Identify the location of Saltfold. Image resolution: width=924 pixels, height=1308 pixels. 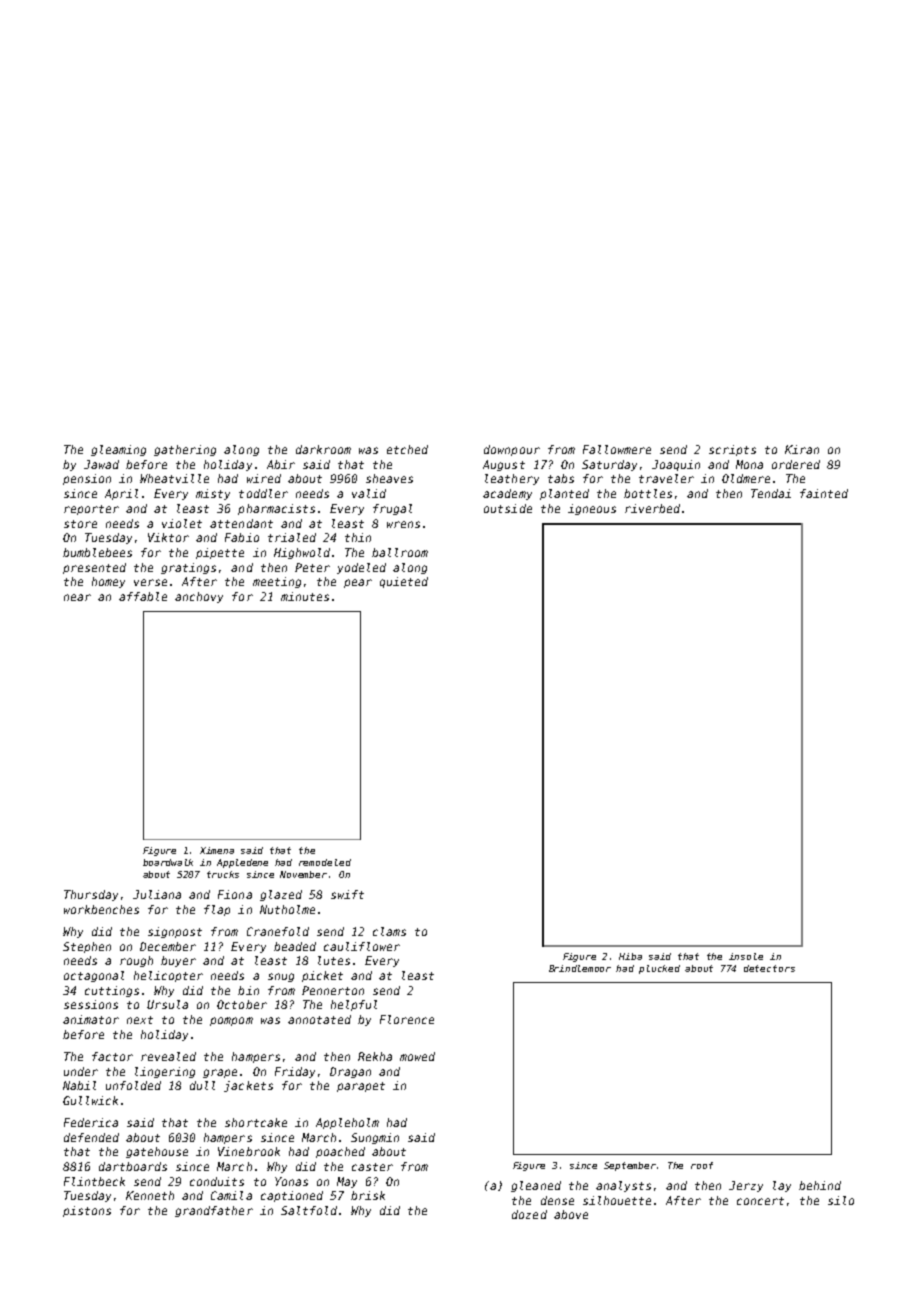
(309, 1210).
